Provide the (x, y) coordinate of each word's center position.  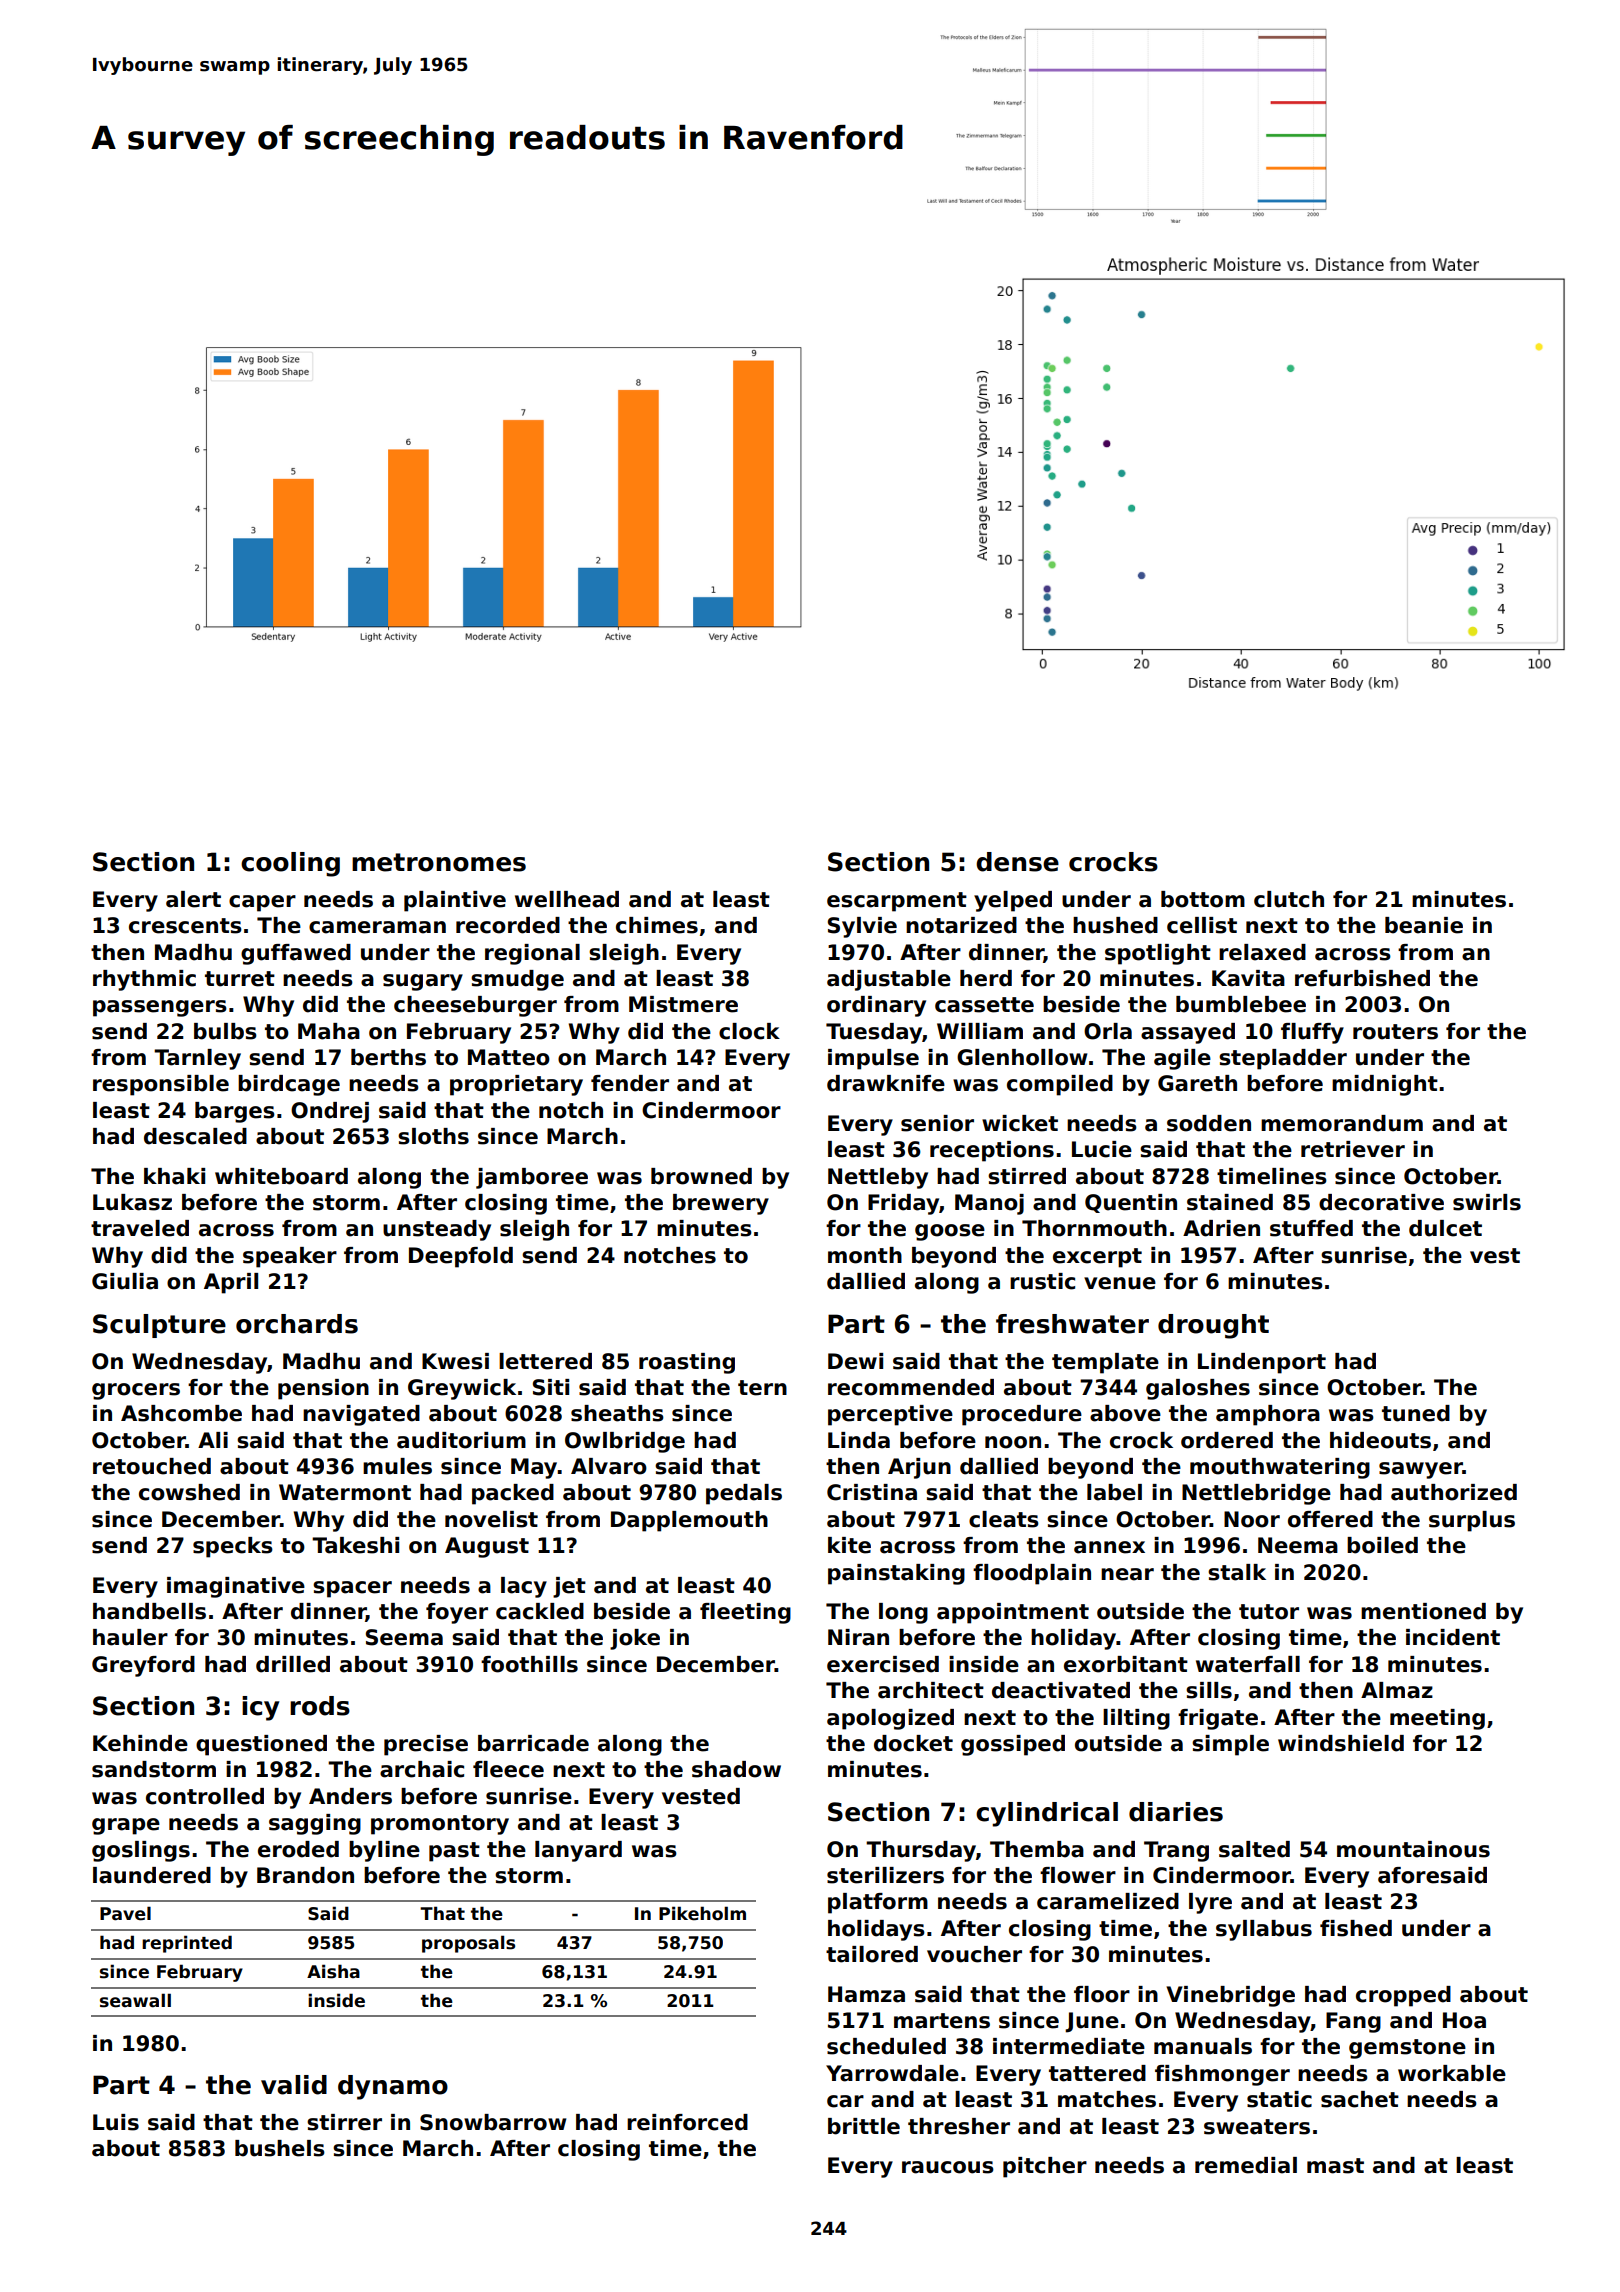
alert (193, 899)
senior (937, 1123)
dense (1017, 862)
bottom (1203, 899)
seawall (135, 2000)
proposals (468, 1944)
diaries (1176, 1812)
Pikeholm (702, 1913)
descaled (195, 1136)
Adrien (1221, 1228)
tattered (1097, 2073)
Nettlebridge (1256, 1494)
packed (513, 1494)
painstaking (896, 1574)
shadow (736, 1769)
